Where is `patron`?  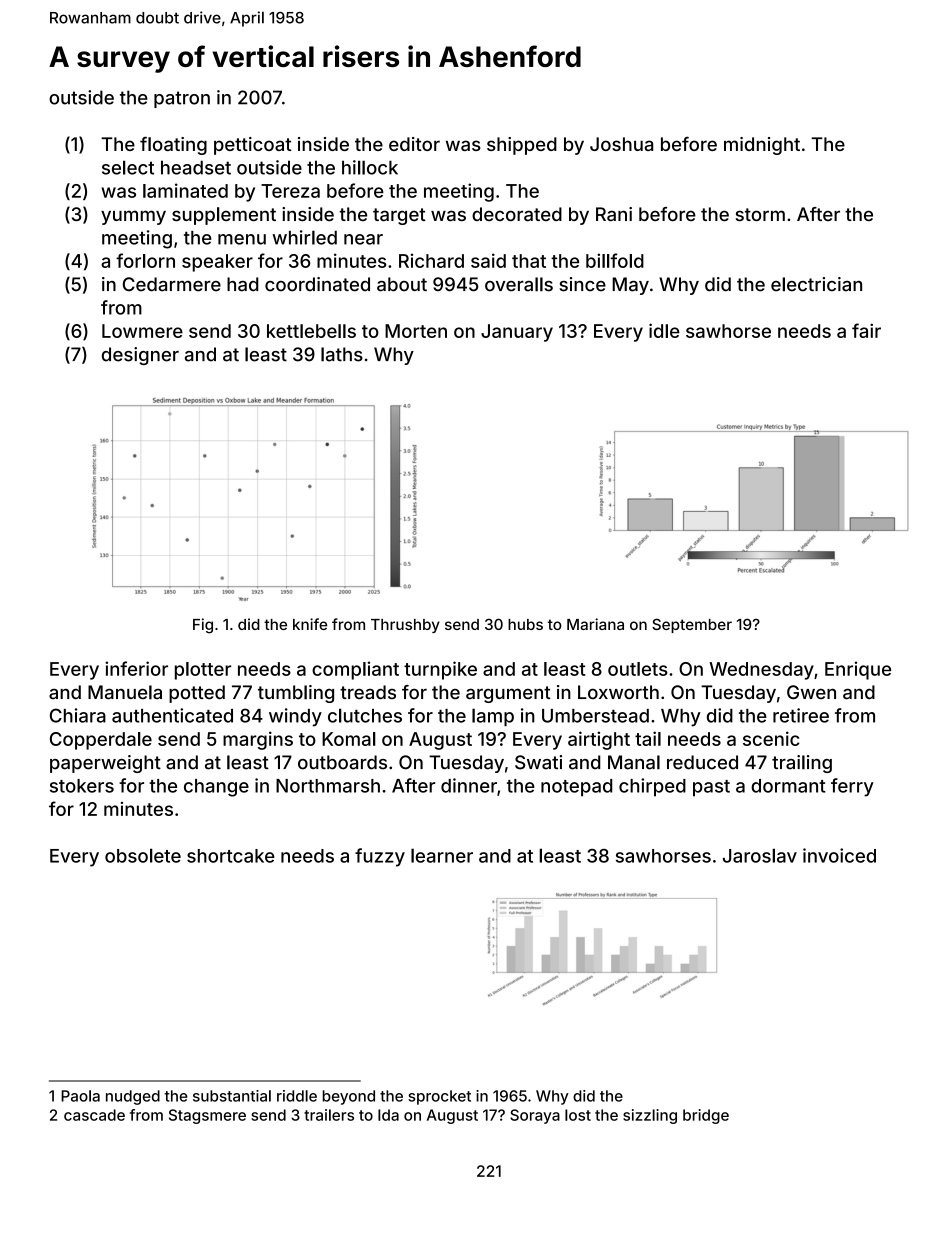 patron is located at coordinates (182, 99).
